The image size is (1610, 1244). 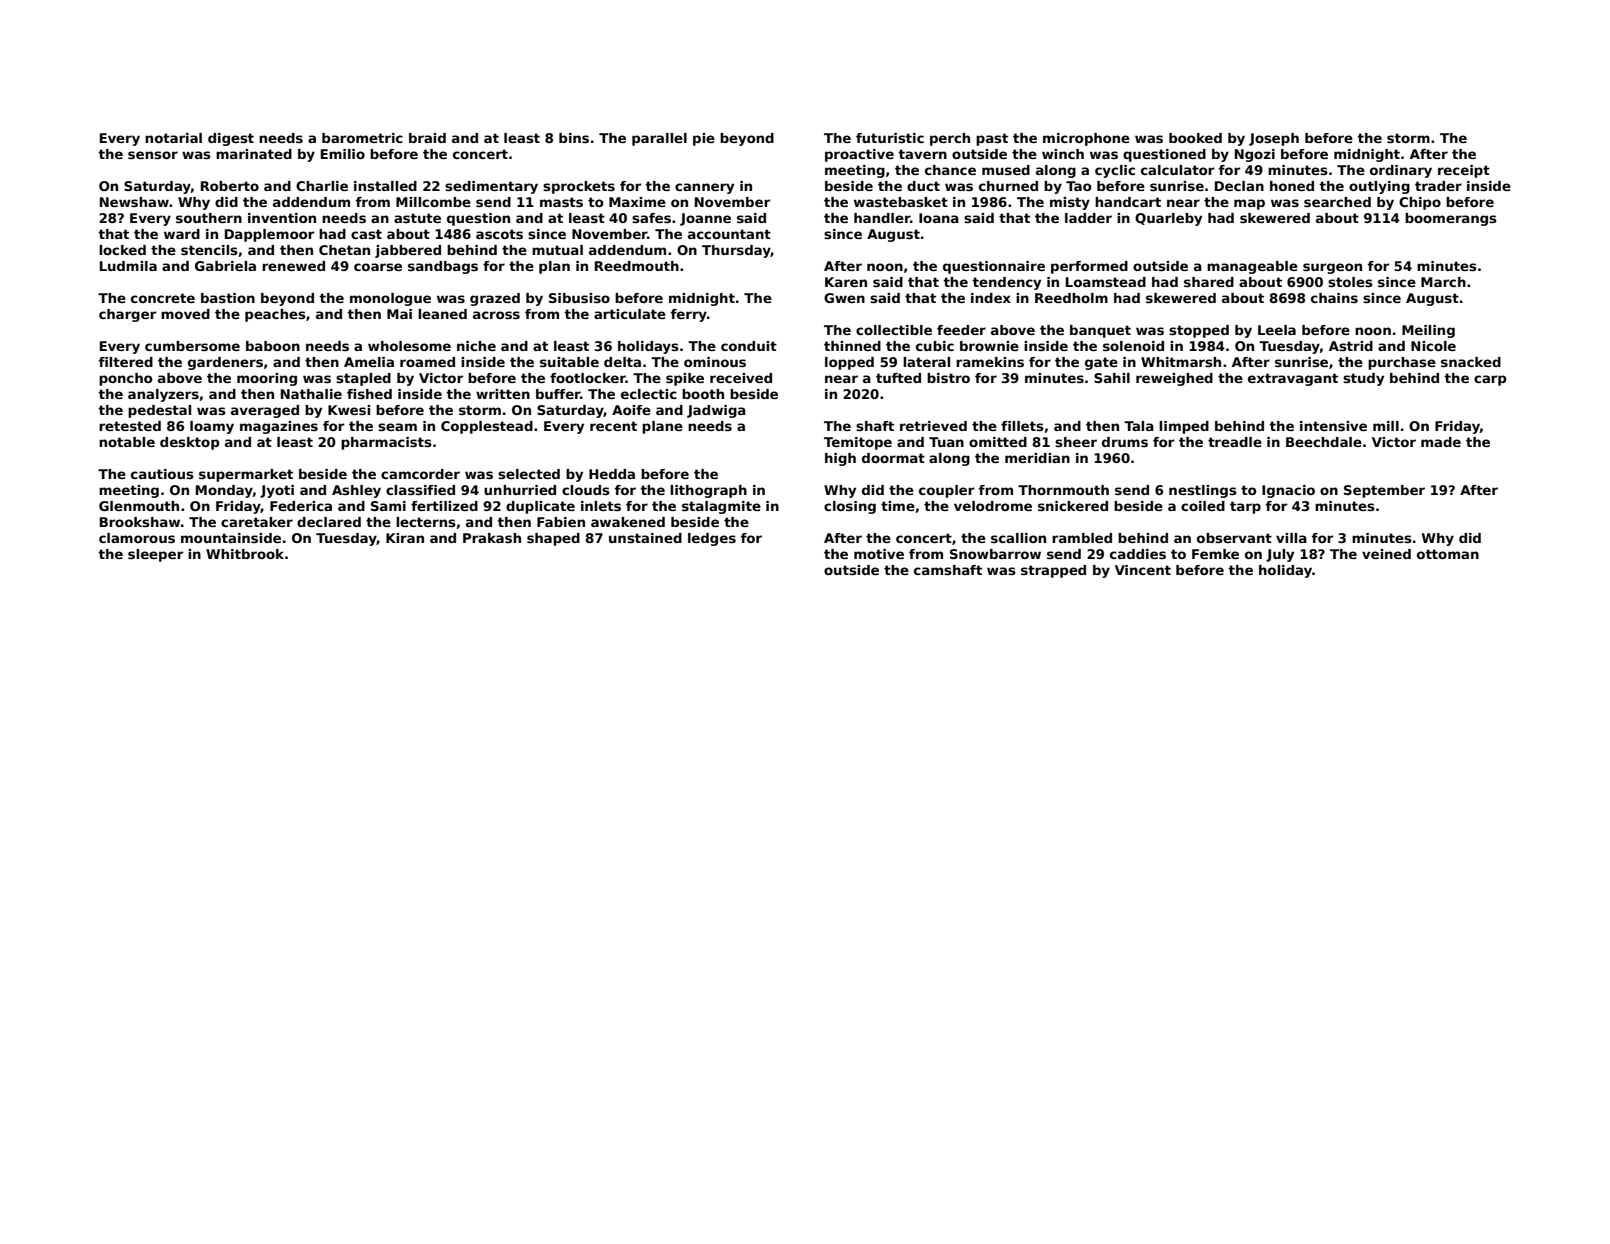 I want to click on Joseph, so click(x=1274, y=139).
